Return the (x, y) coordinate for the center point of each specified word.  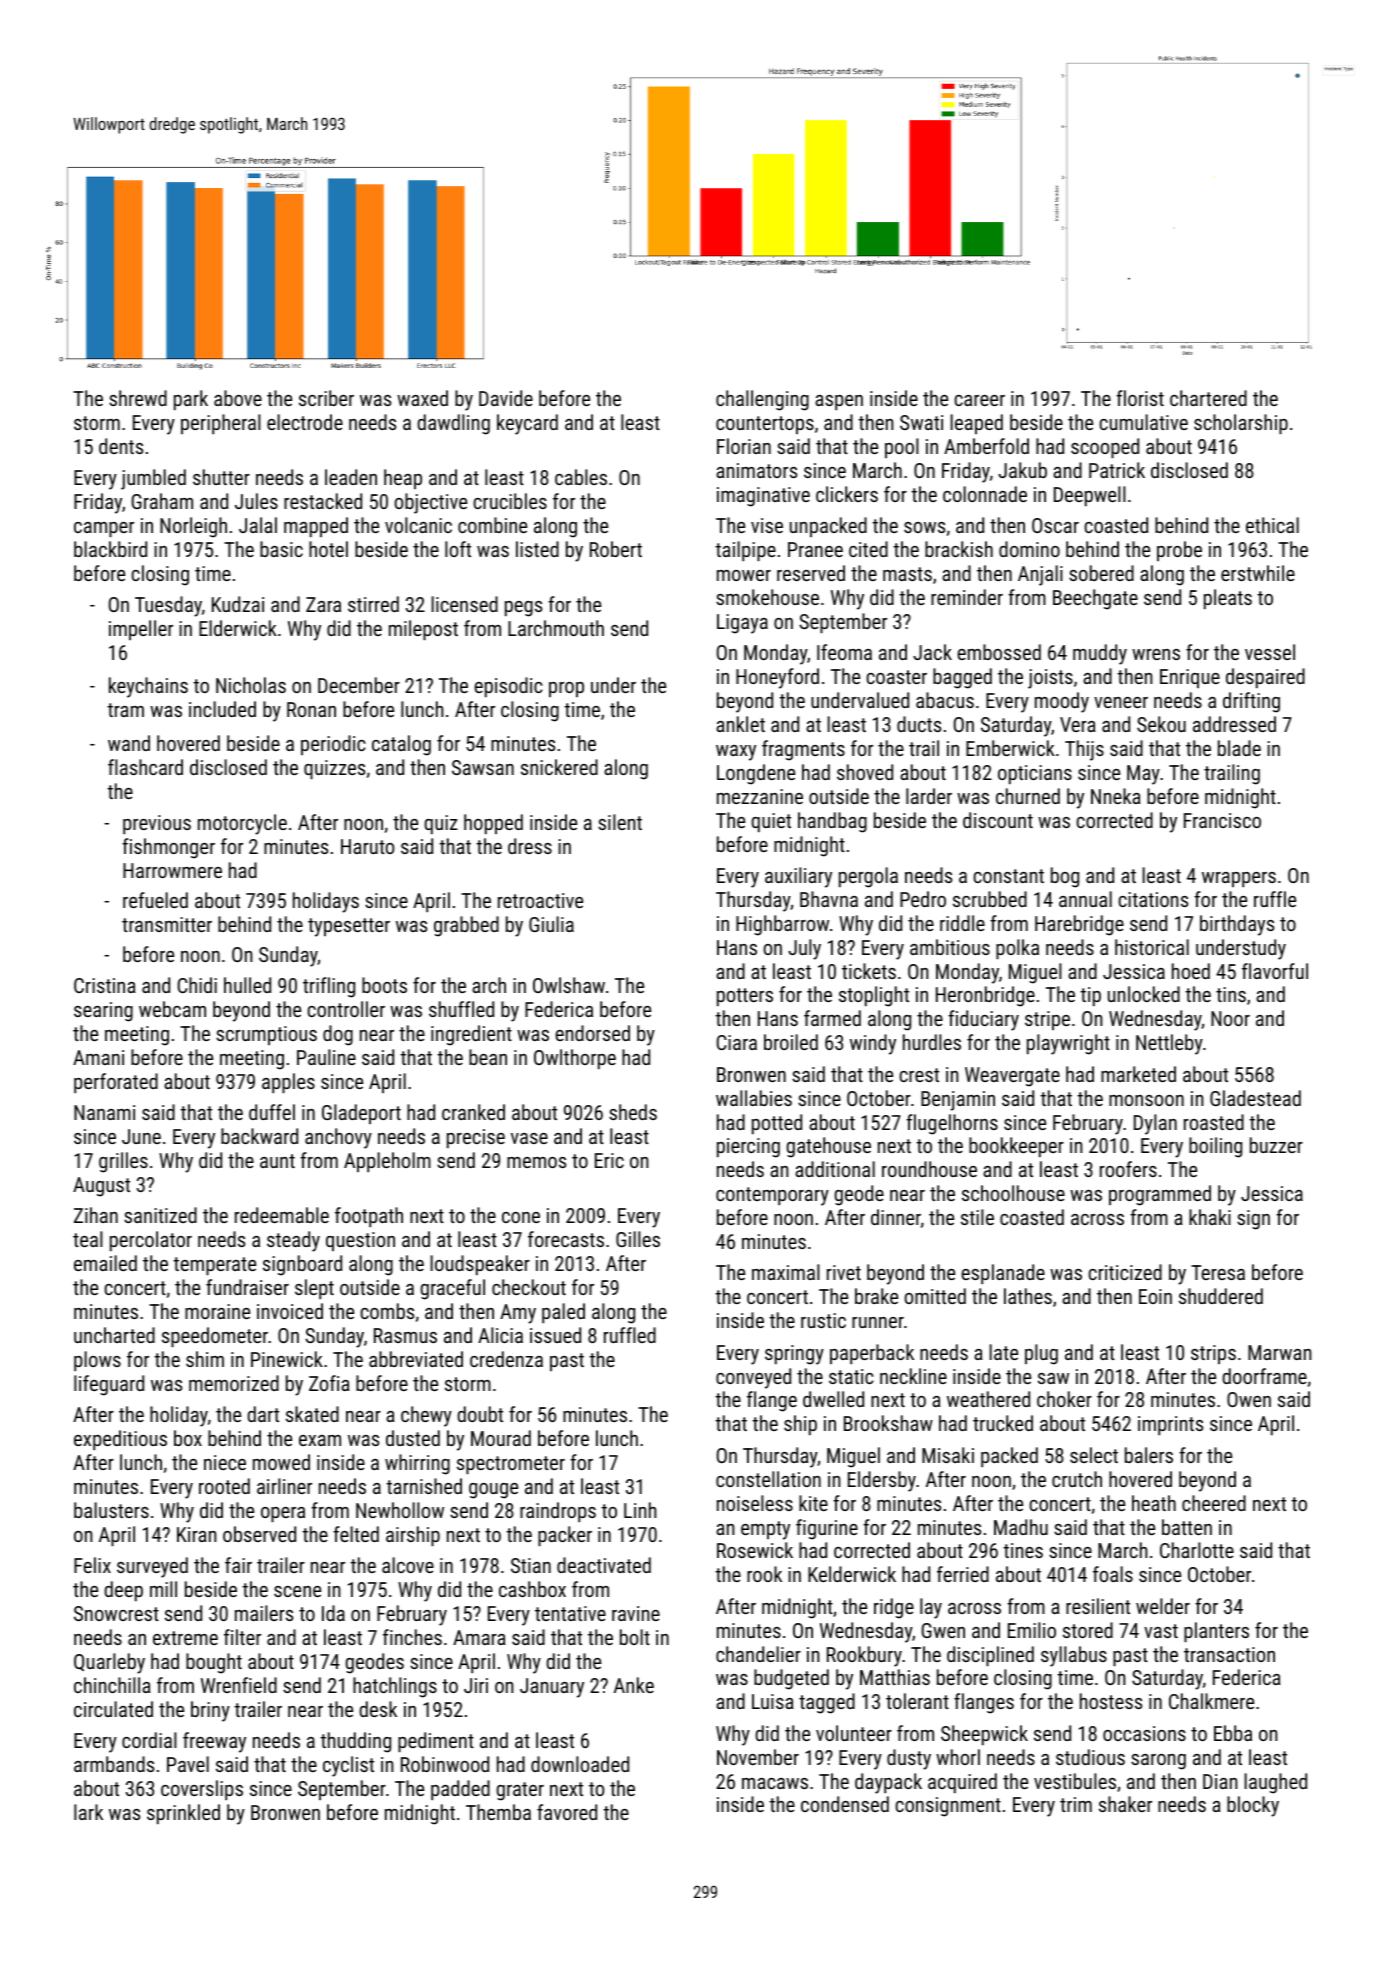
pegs (523, 609)
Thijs (1084, 750)
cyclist (348, 1766)
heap (403, 479)
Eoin (1155, 1296)
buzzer (1276, 1145)
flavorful (1275, 971)
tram (125, 710)
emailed (105, 1263)
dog (338, 1035)
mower (744, 575)
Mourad (501, 1438)
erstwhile (1258, 573)
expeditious (120, 1440)
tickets (869, 971)
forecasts (566, 1239)
